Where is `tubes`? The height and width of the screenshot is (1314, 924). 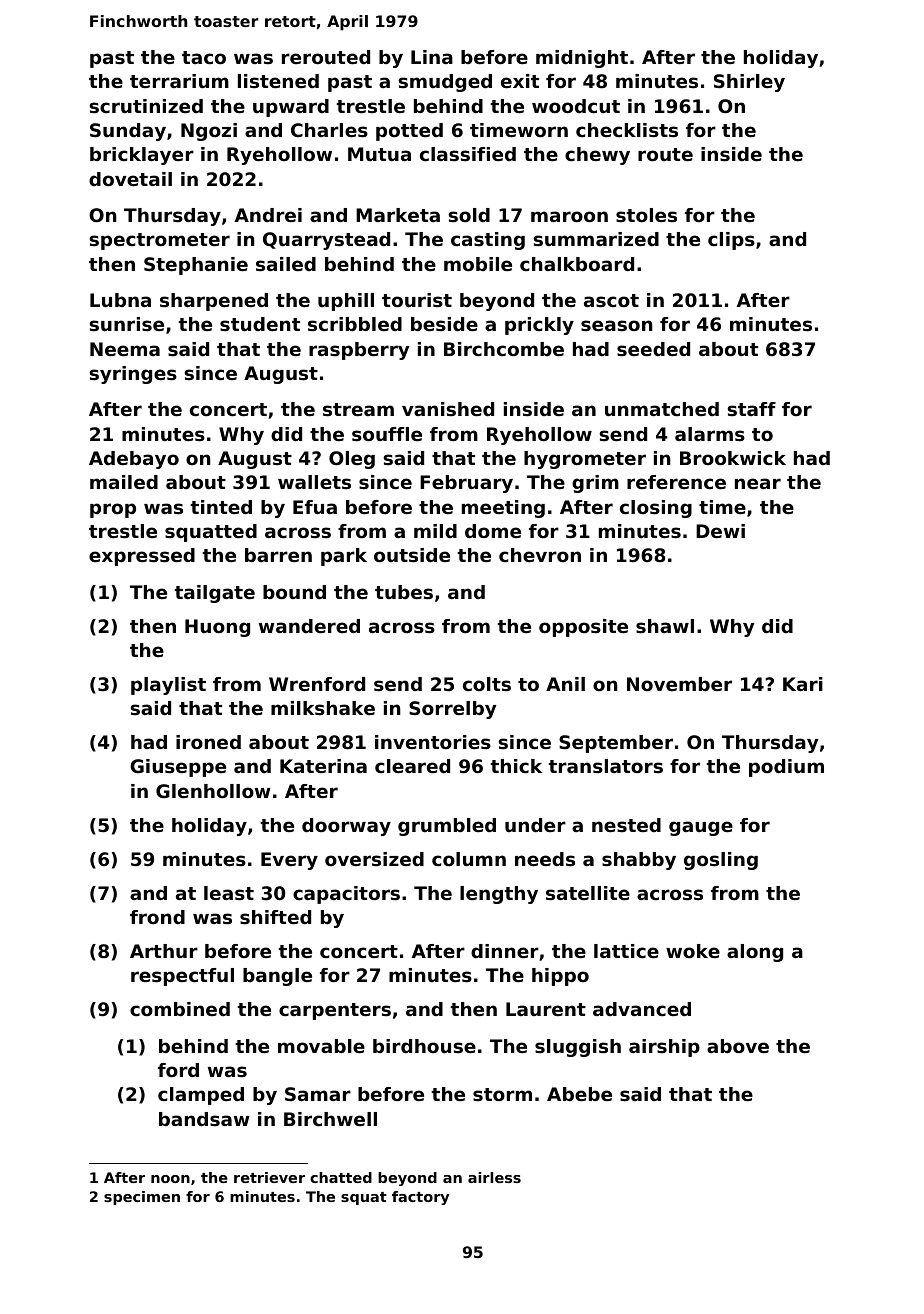
tubes is located at coordinates (404, 592).
